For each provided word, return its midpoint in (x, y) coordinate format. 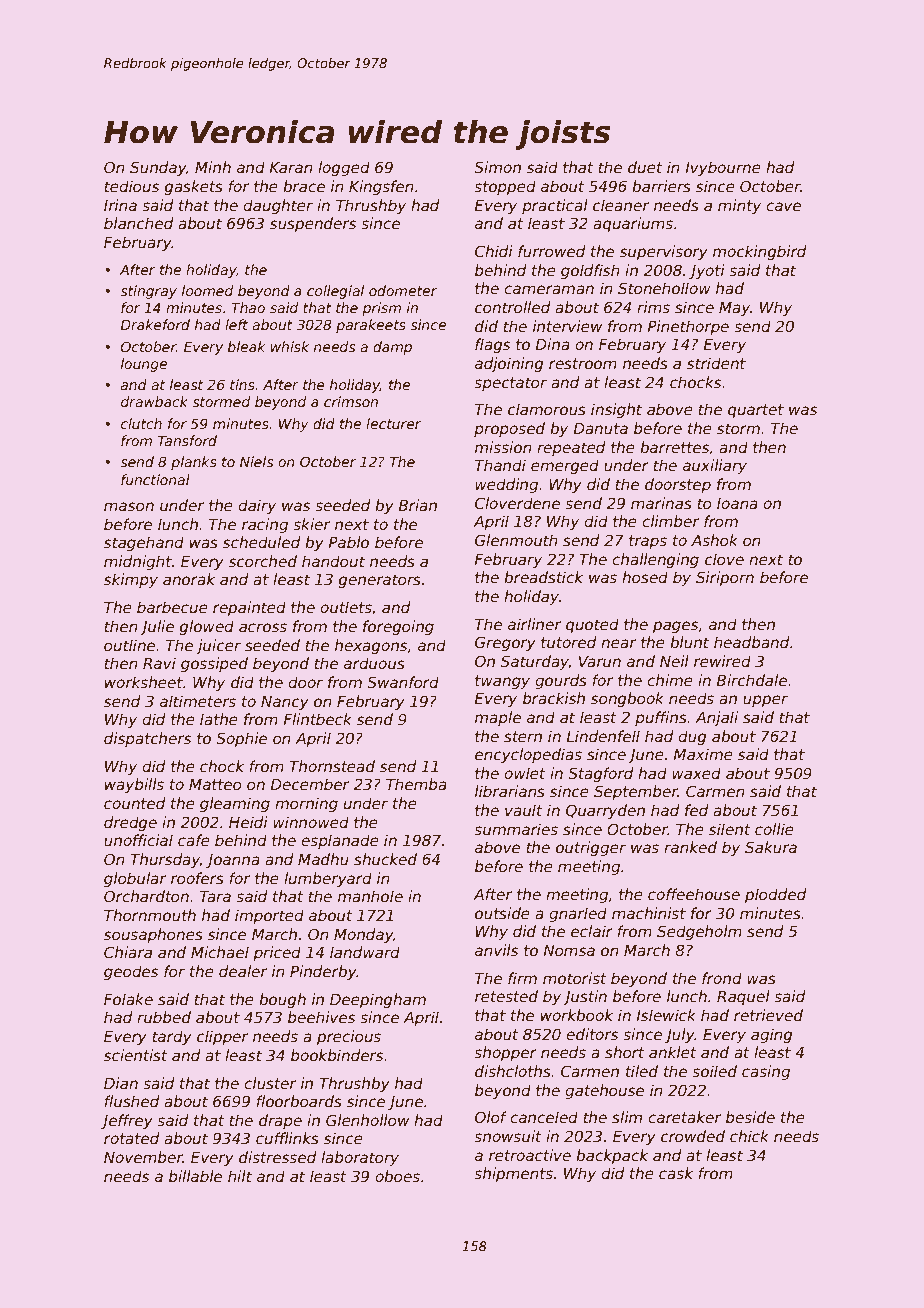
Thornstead (332, 766)
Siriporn (725, 578)
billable (195, 1176)
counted (134, 803)
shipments (513, 1174)
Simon (497, 167)
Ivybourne (723, 168)
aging (772, 1035)
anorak (189, 579)
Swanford (403, 682)
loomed (207, 290)
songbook (627, 699)
